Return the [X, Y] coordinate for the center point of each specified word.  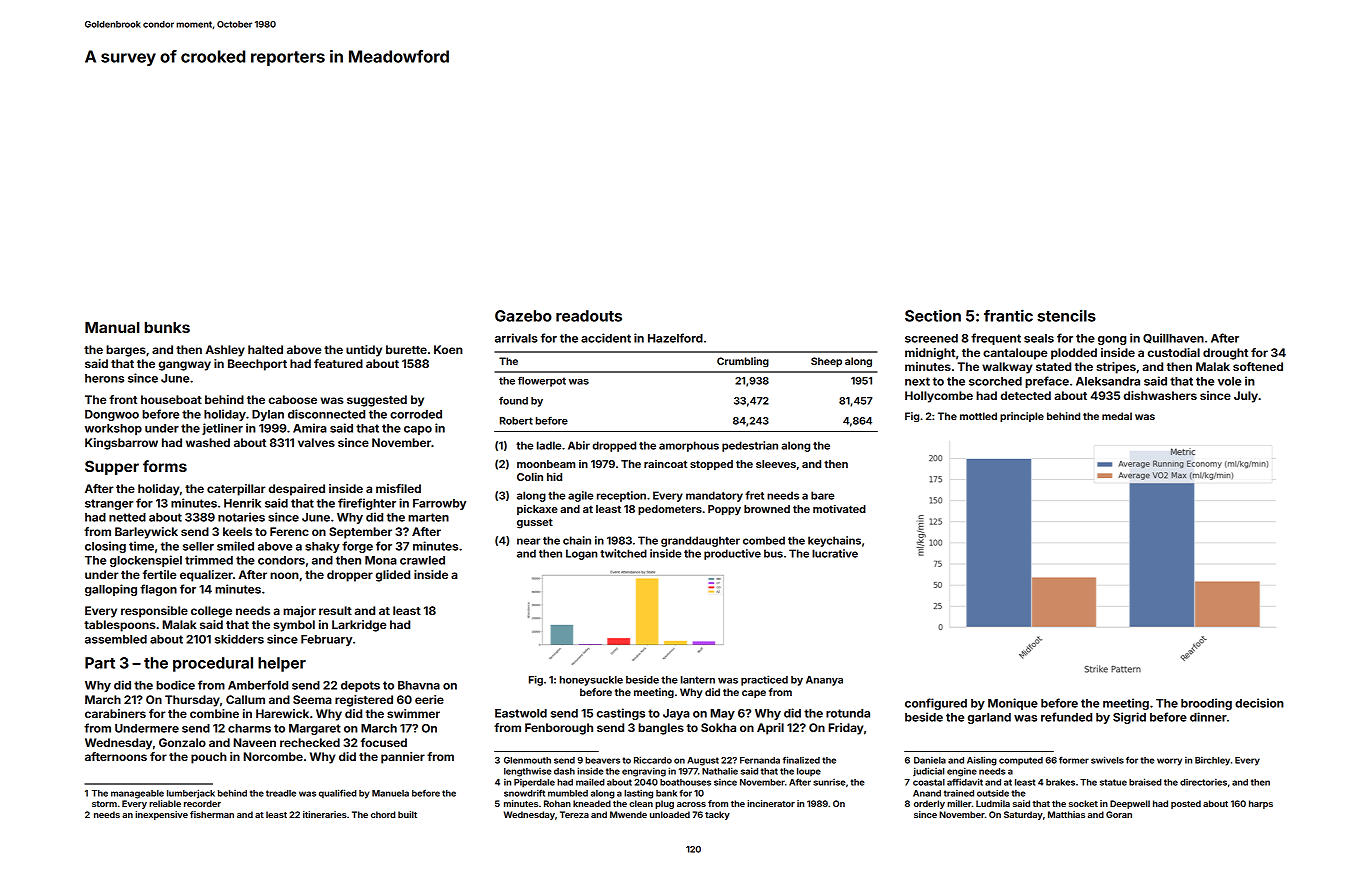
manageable [137, 794]
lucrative [835, 553]
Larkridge [359, 626]
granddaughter [700, 541]
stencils [1066, 316]
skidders [239, 639]
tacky [717, 815]
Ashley [225, 351]
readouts [589, 316]
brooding [1206, 704]
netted [127, 517]
